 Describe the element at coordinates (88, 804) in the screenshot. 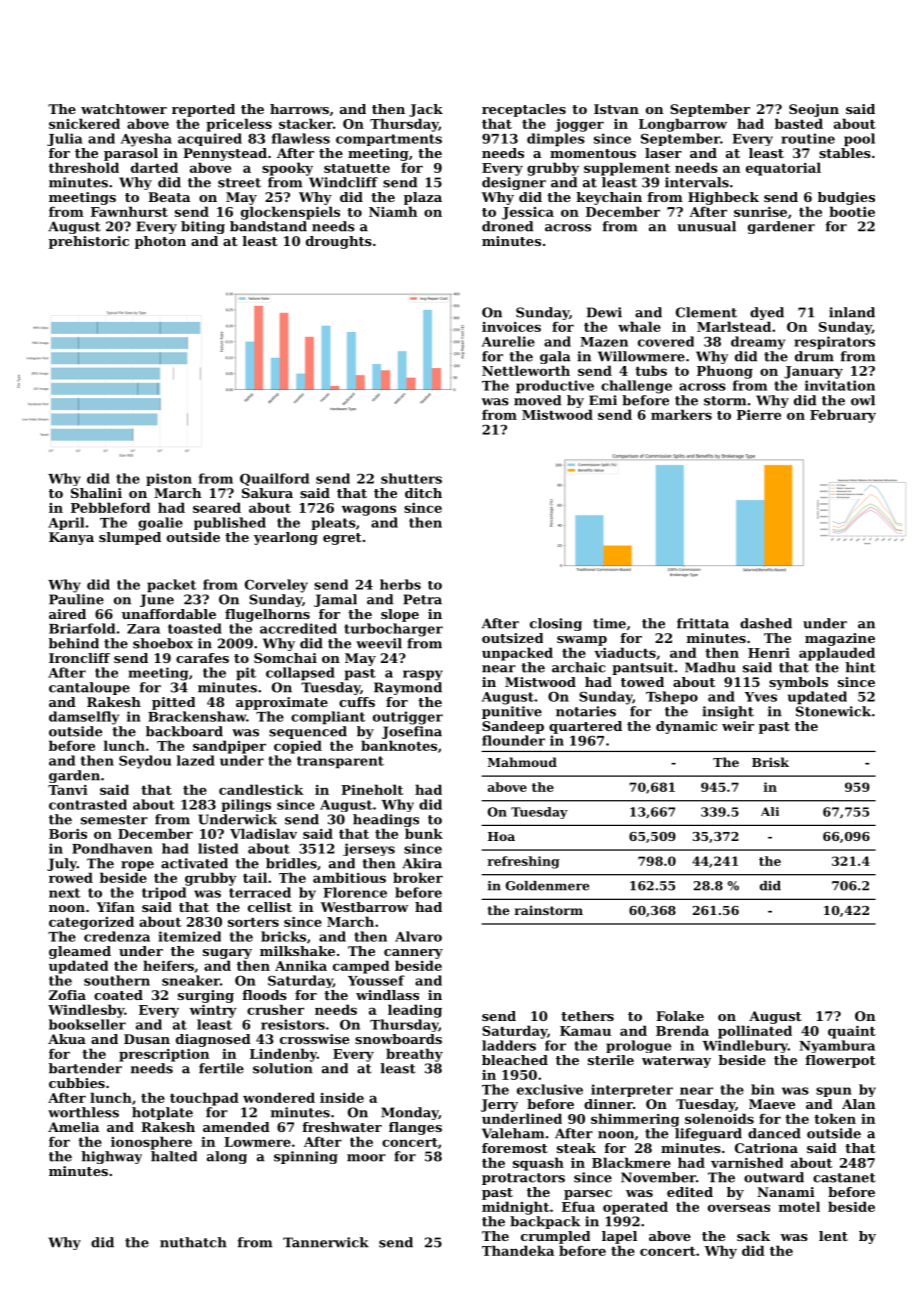

I see `contrasted` at that location.
